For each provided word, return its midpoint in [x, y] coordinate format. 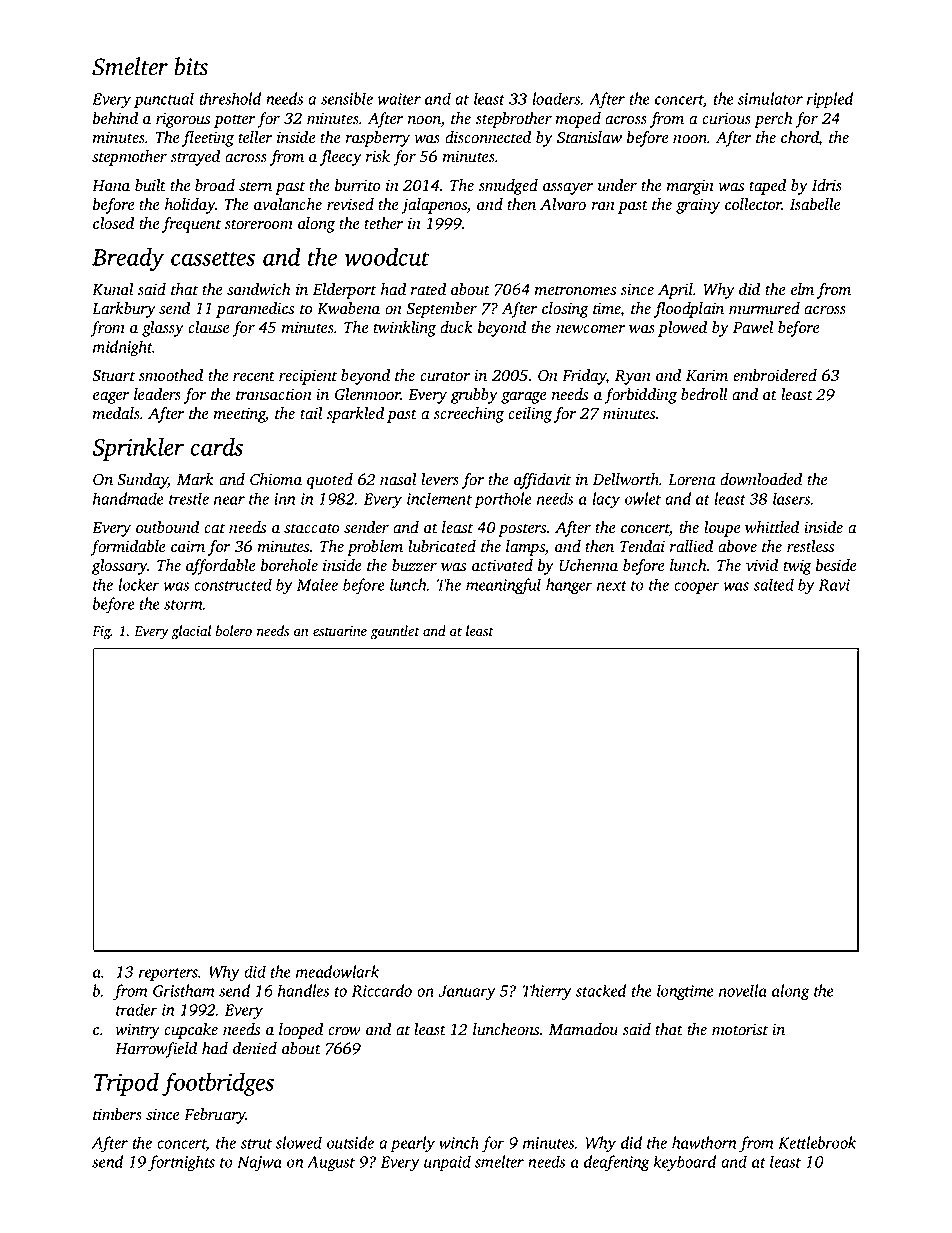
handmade [128, 498]
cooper [696, 588]
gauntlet [395, 632]
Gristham [183, 990]
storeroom [259, 224]
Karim [707, 375]
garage [524, 398]
